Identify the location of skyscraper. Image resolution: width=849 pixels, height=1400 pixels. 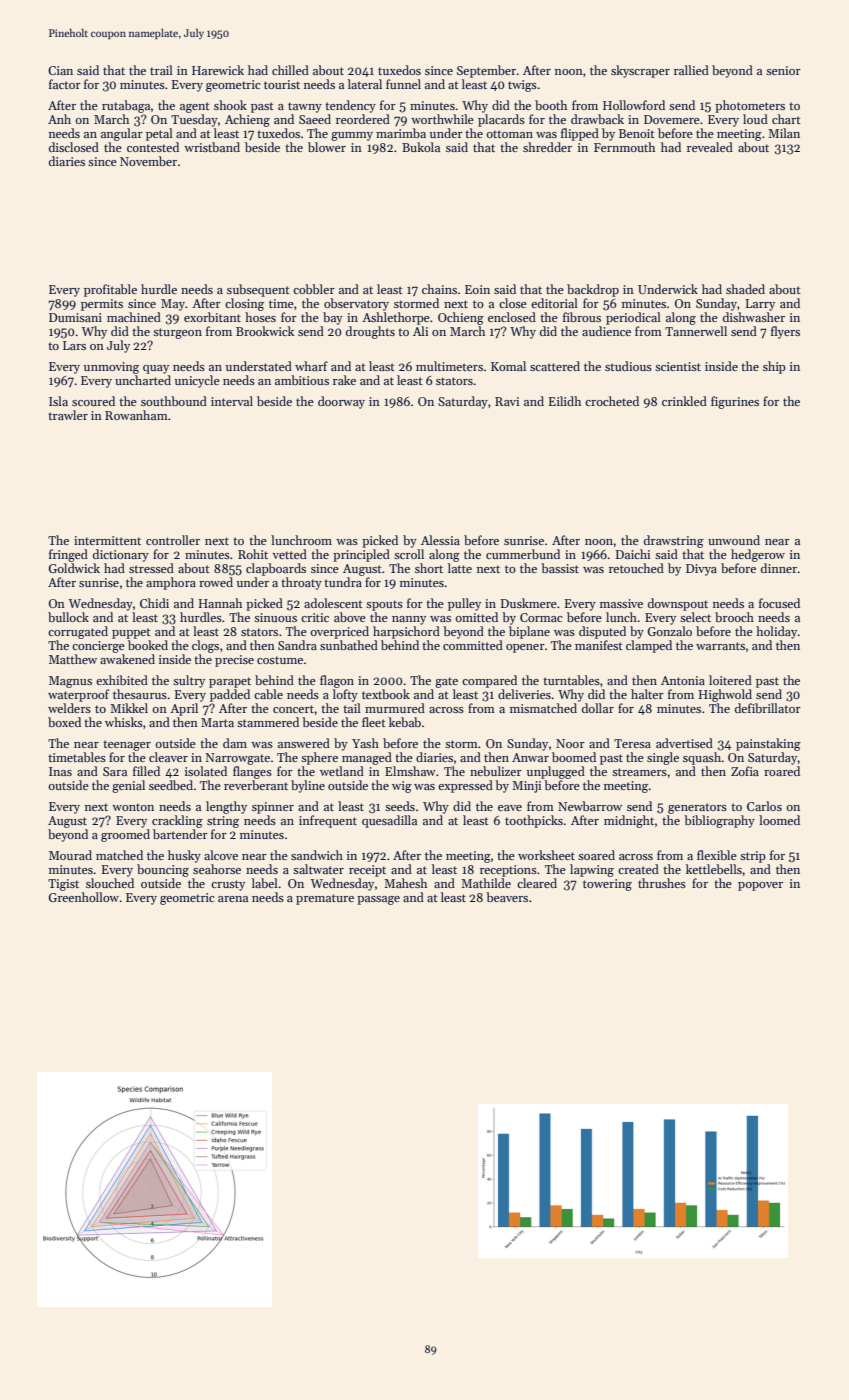
(640, 71).
